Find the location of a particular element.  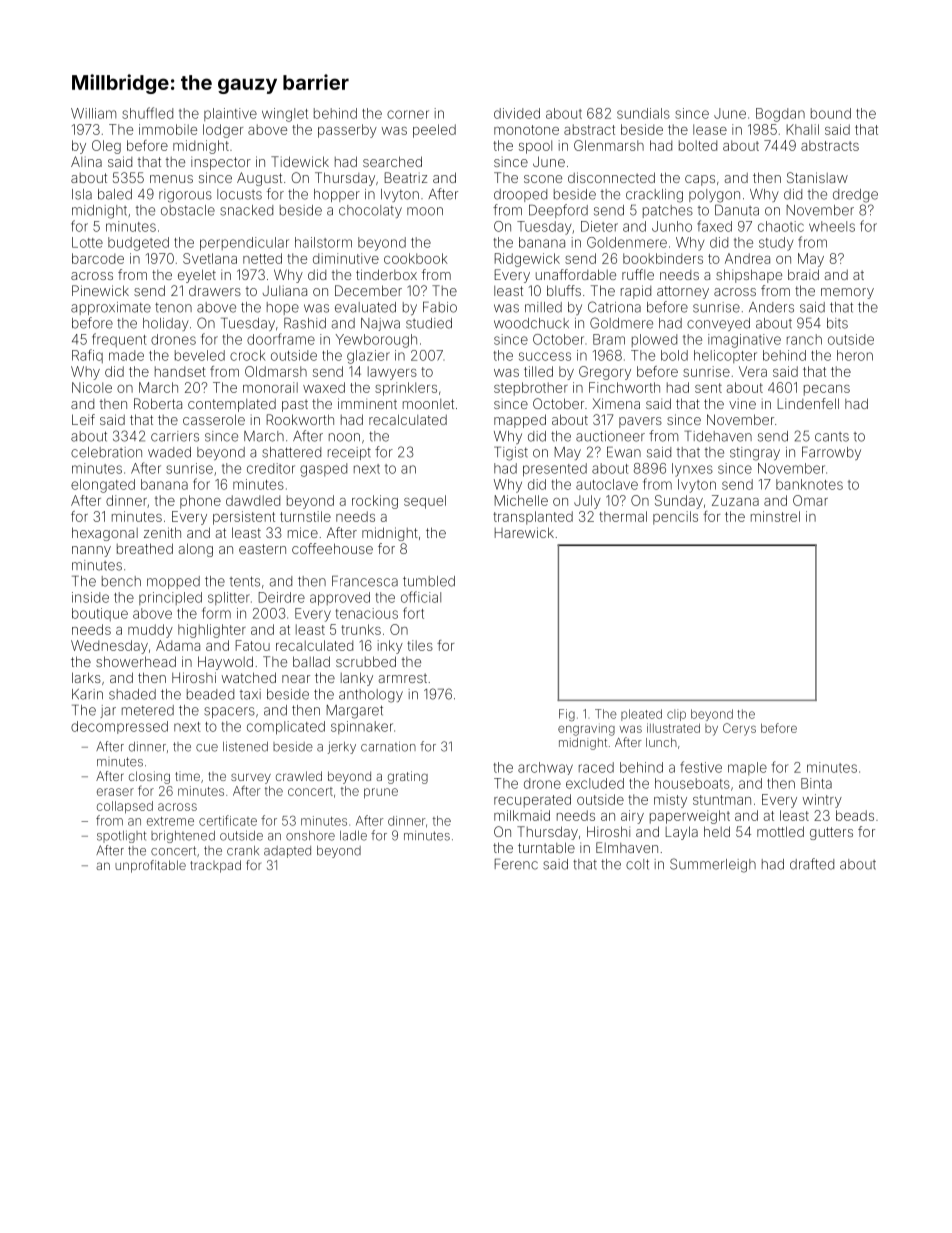

Omar is located at coordinates (810, 500).
